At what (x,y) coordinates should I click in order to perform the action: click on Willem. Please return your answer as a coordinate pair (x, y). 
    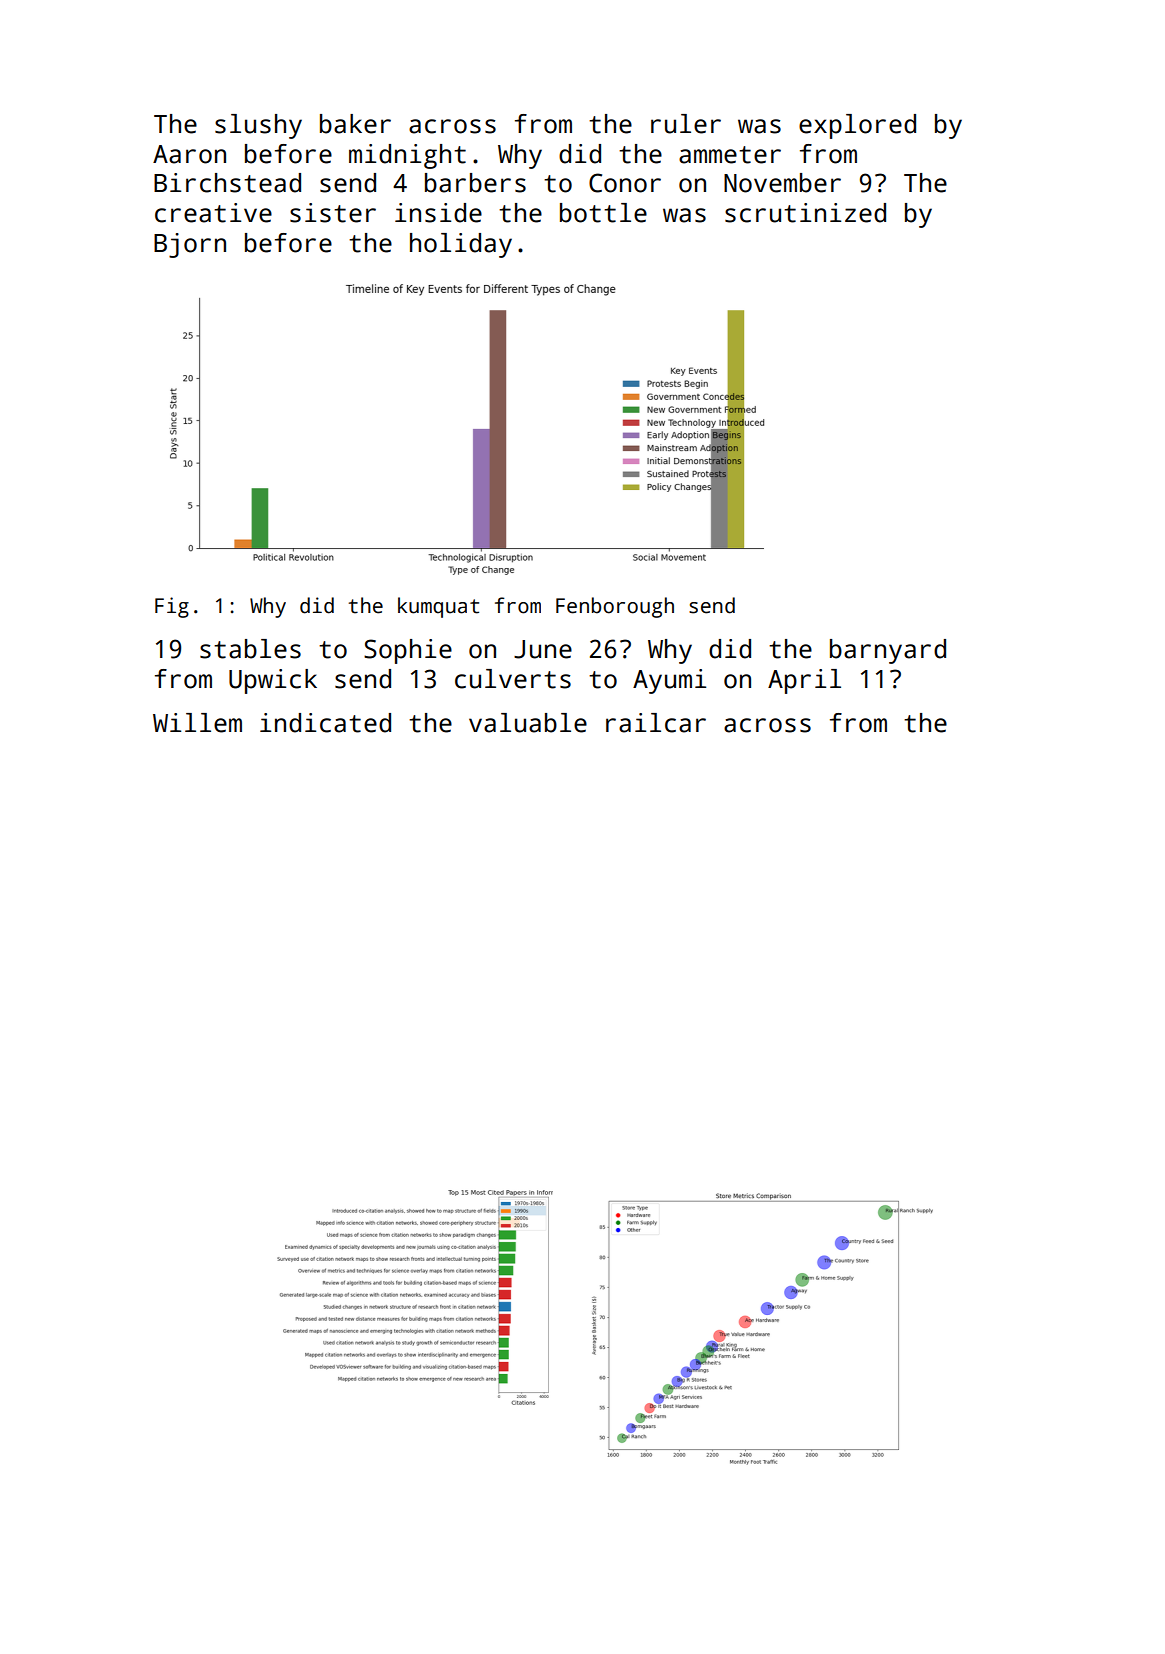
    Looking at the image, I should click on (197, 723).
